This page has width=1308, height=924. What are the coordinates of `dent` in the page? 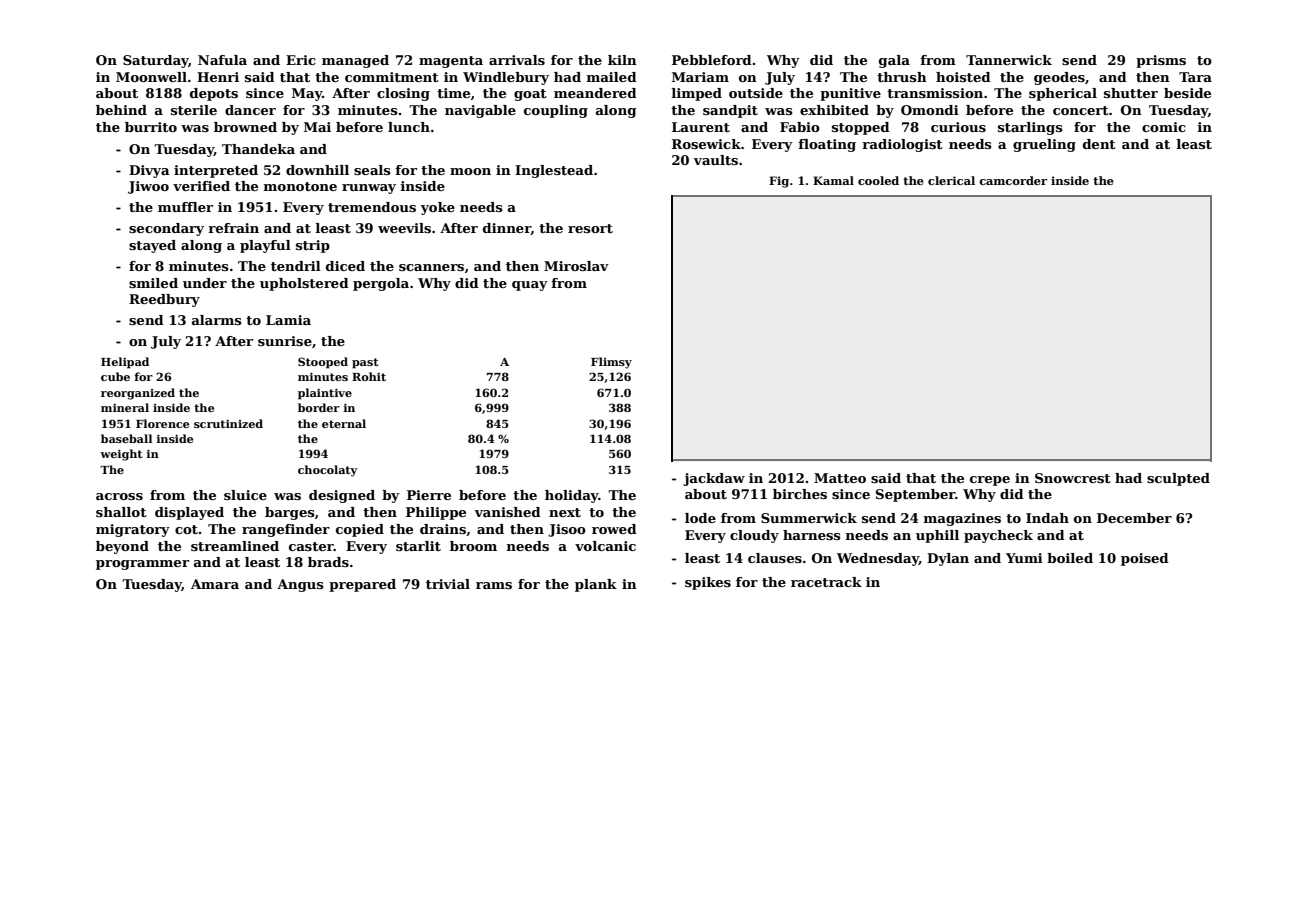 It's located at (1099, 144).
